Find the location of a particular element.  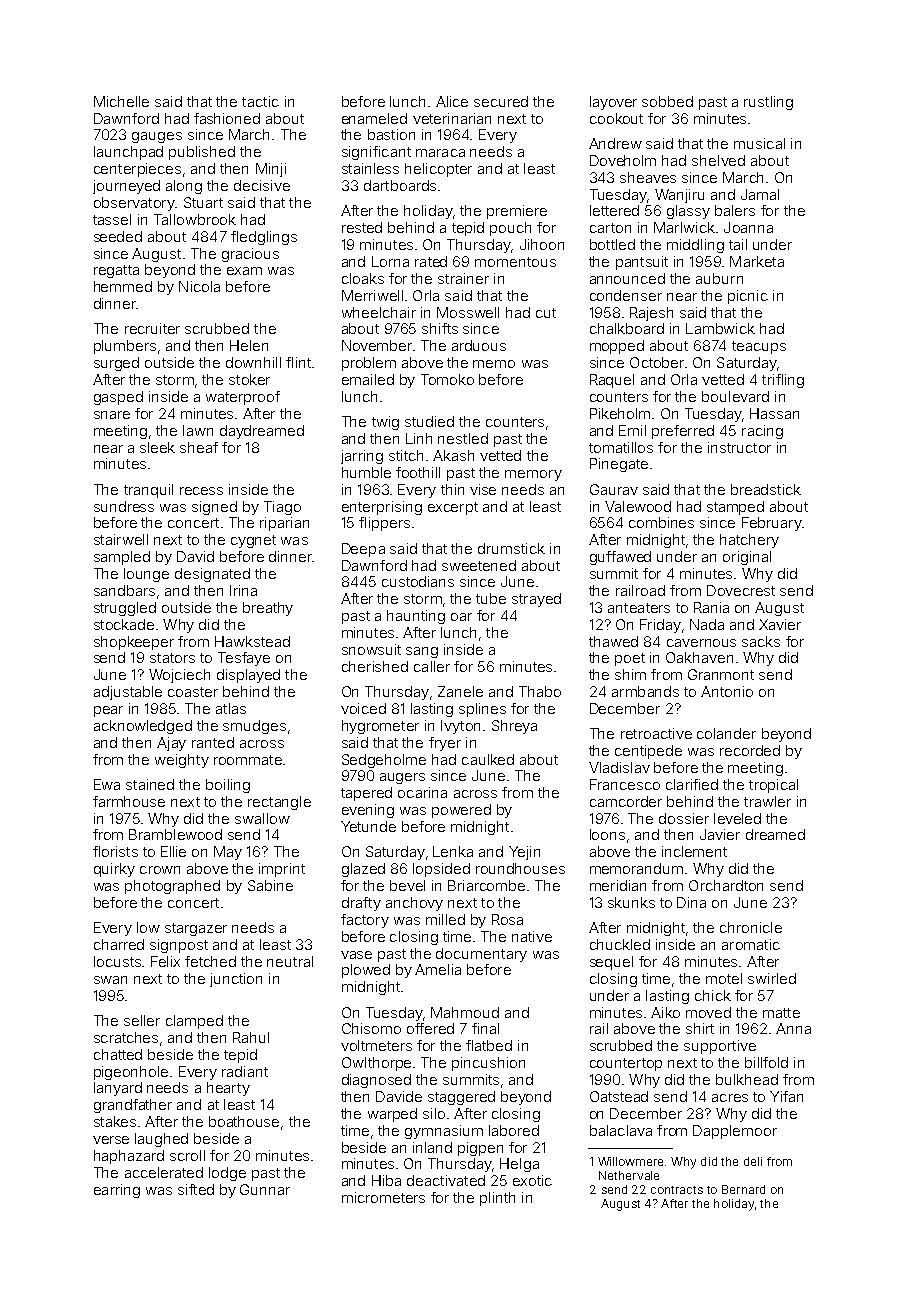

cherished is located at coordinates (375, 666).
